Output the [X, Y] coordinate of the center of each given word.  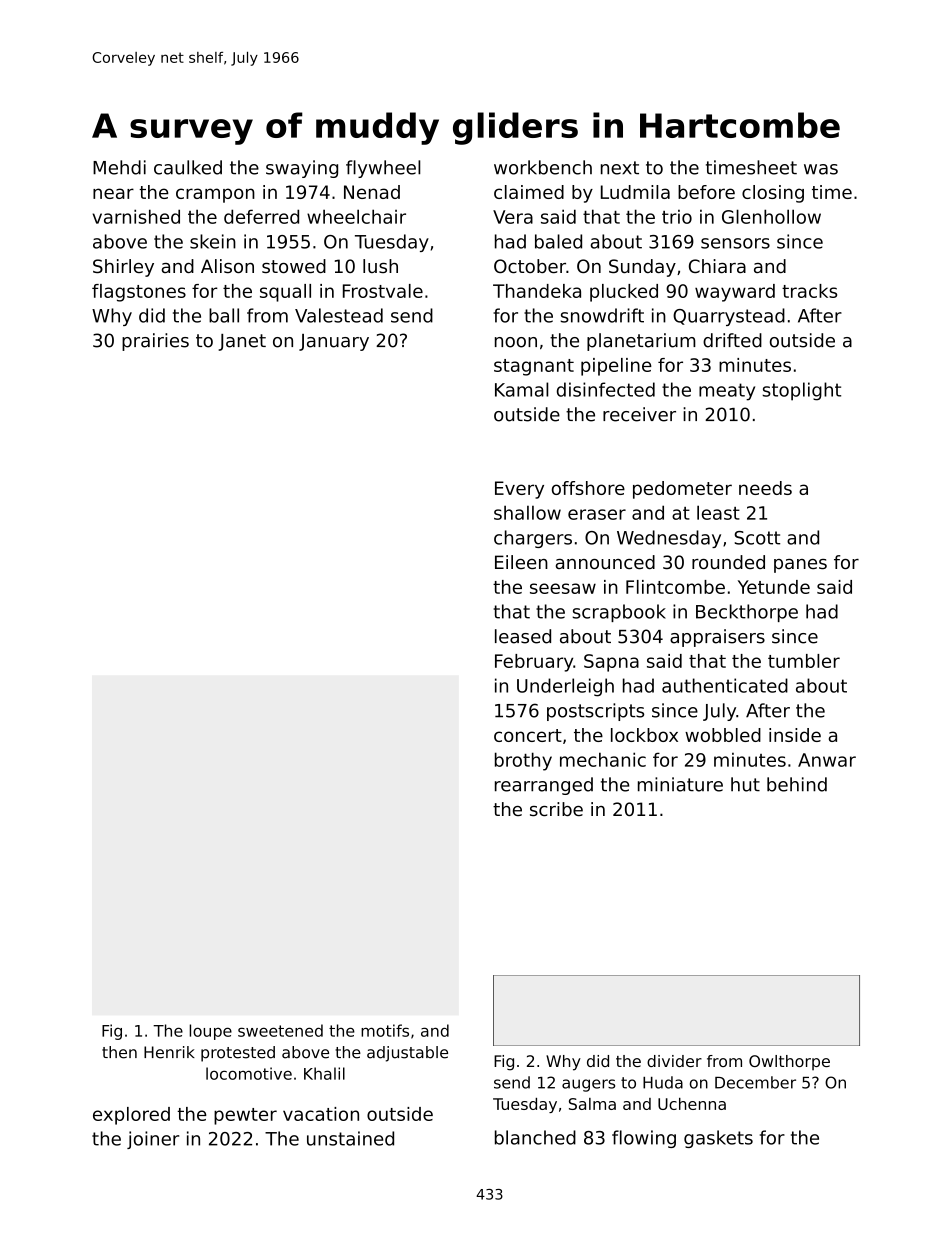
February [534, 663]
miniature [680, 784]
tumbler [804, 661]
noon [516, 342]
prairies [155, 342]
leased [523, 636]
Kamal [521, 389]
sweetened [280, 1030]
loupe [210, 1032]
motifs [385, 1030]
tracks [809, 291]
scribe [556, 809]
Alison [227, 266]
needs [765, 488]
